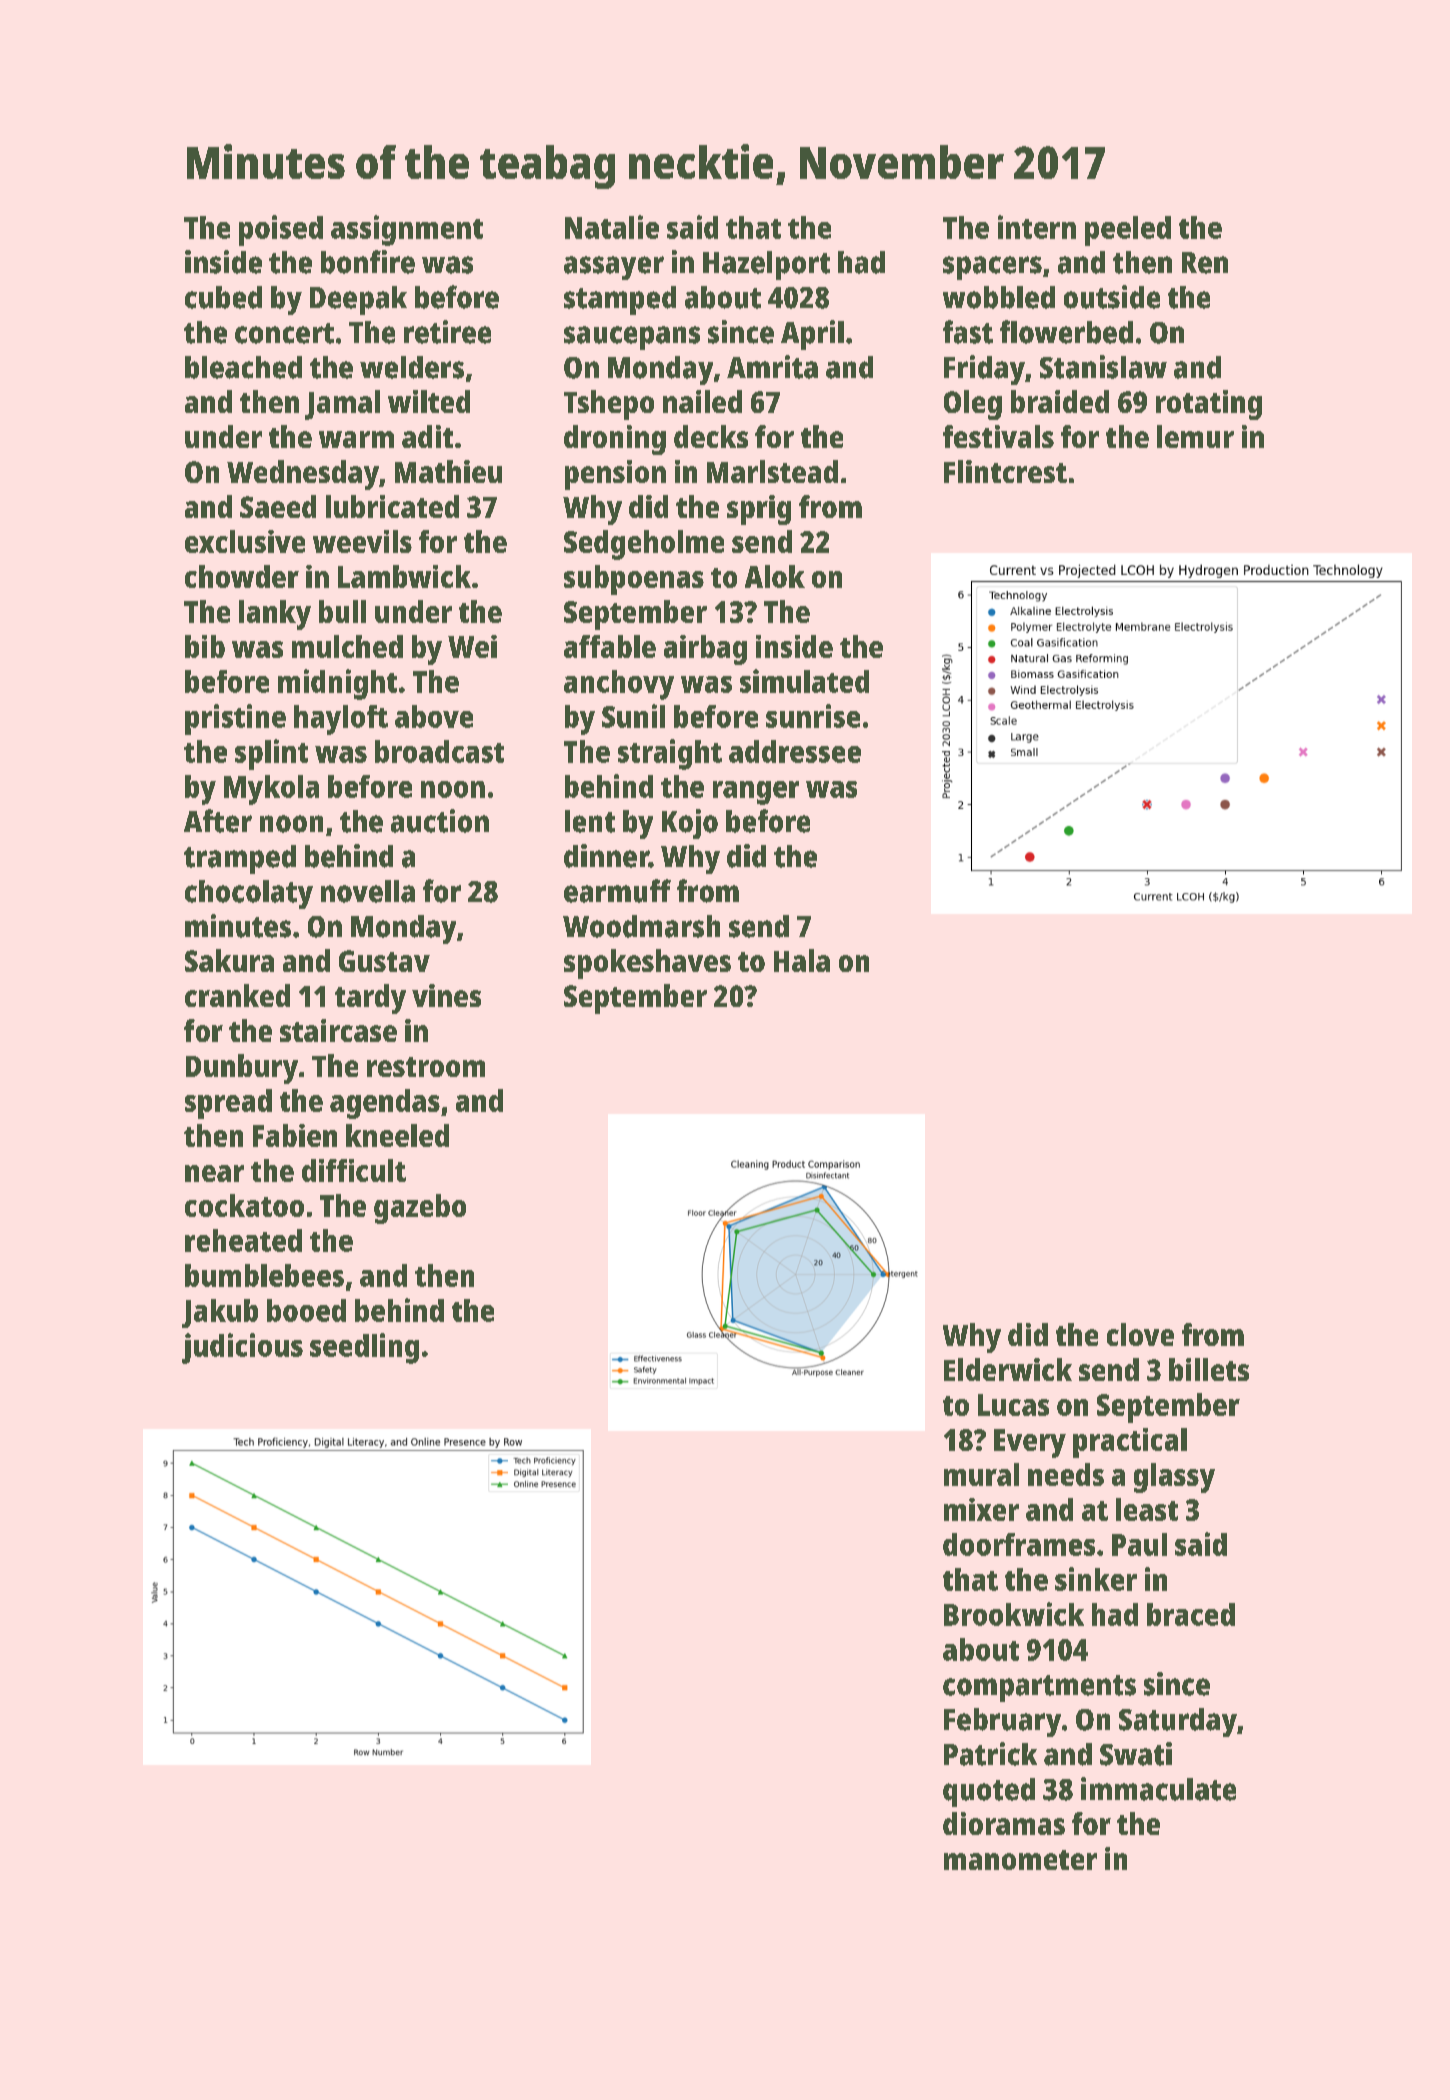 The height and width of the screenshot is (2100, 1450). Describe the element at coordinates (802, 960) in the screenshot. I see `Hala` at that location.
